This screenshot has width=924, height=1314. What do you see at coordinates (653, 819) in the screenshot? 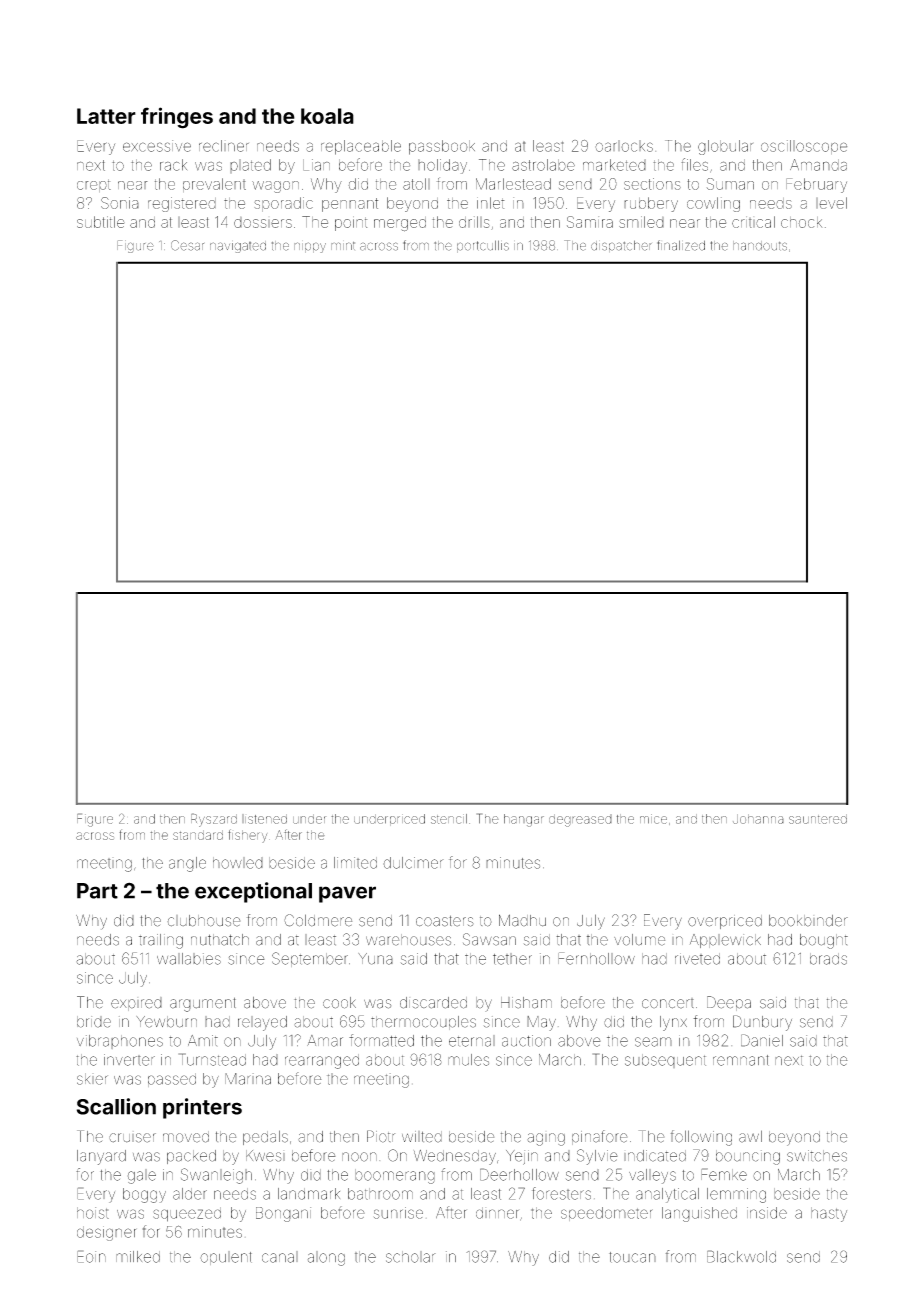
I see `mice` at bounding box center [653, 819].
